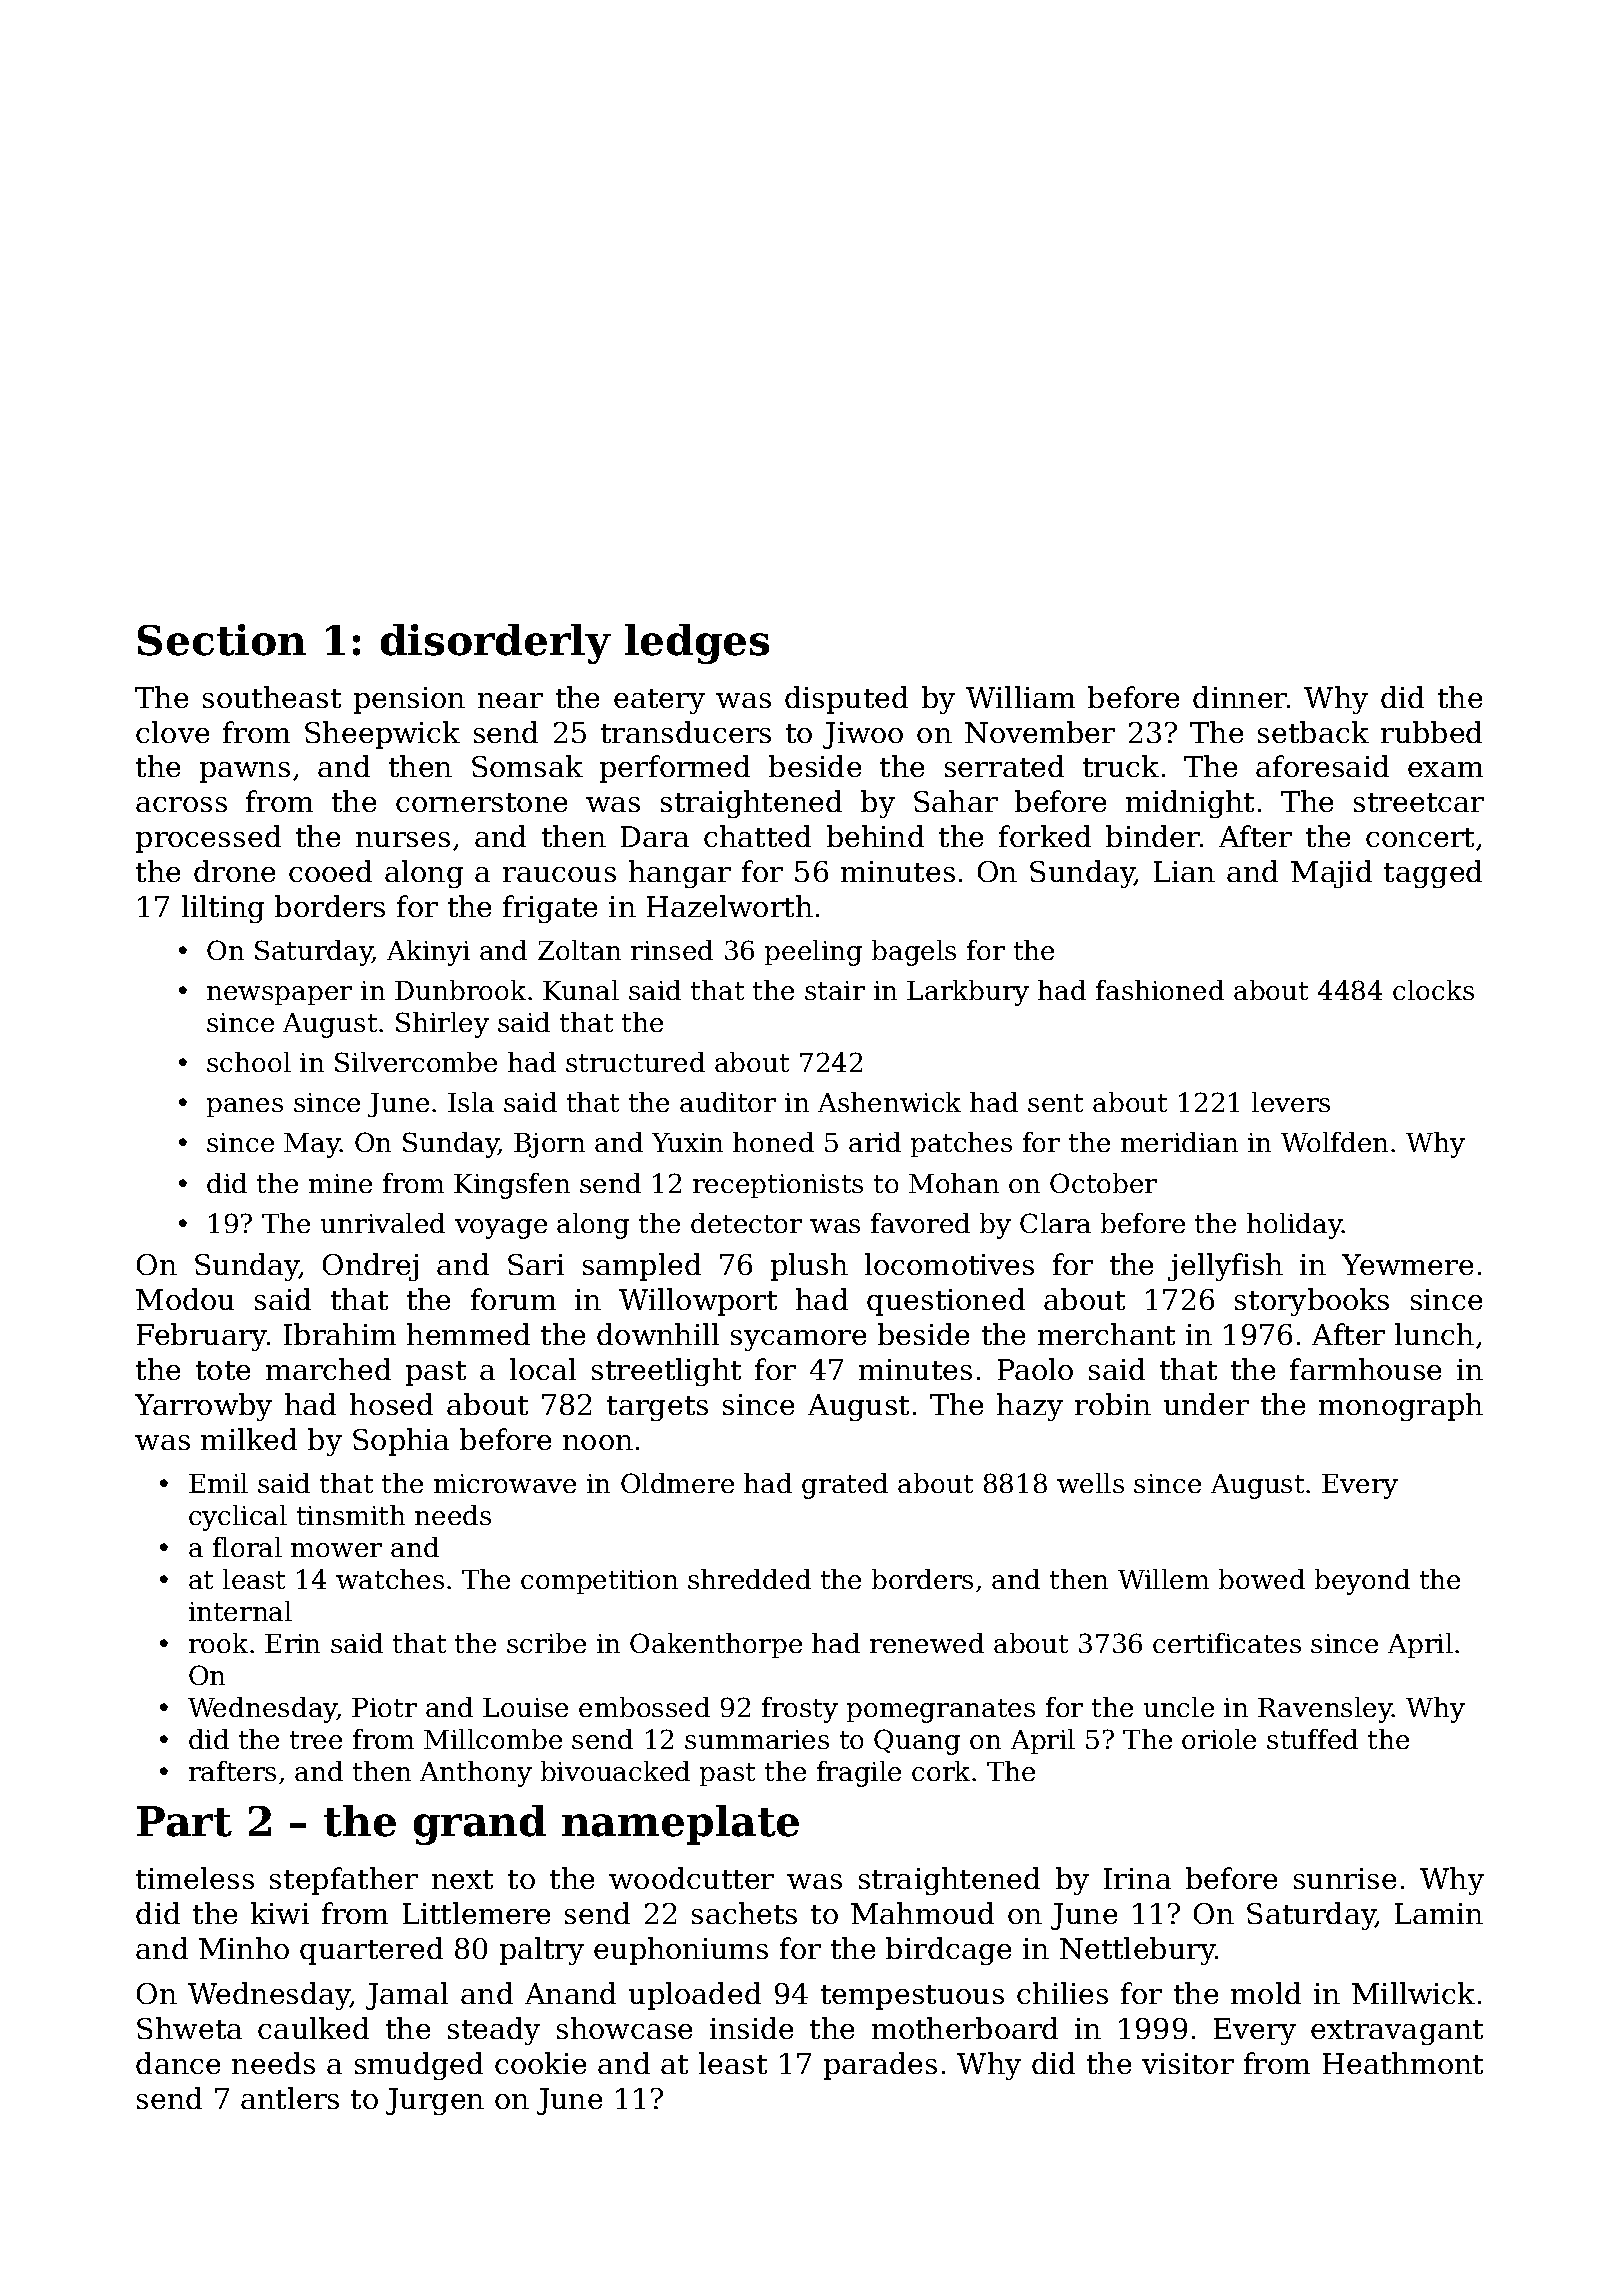 This page has width=1620, height=2292. What do you see at coordinates (525, 1707) in the page?
I see `Louise` at bounding box center [525, 1707].
